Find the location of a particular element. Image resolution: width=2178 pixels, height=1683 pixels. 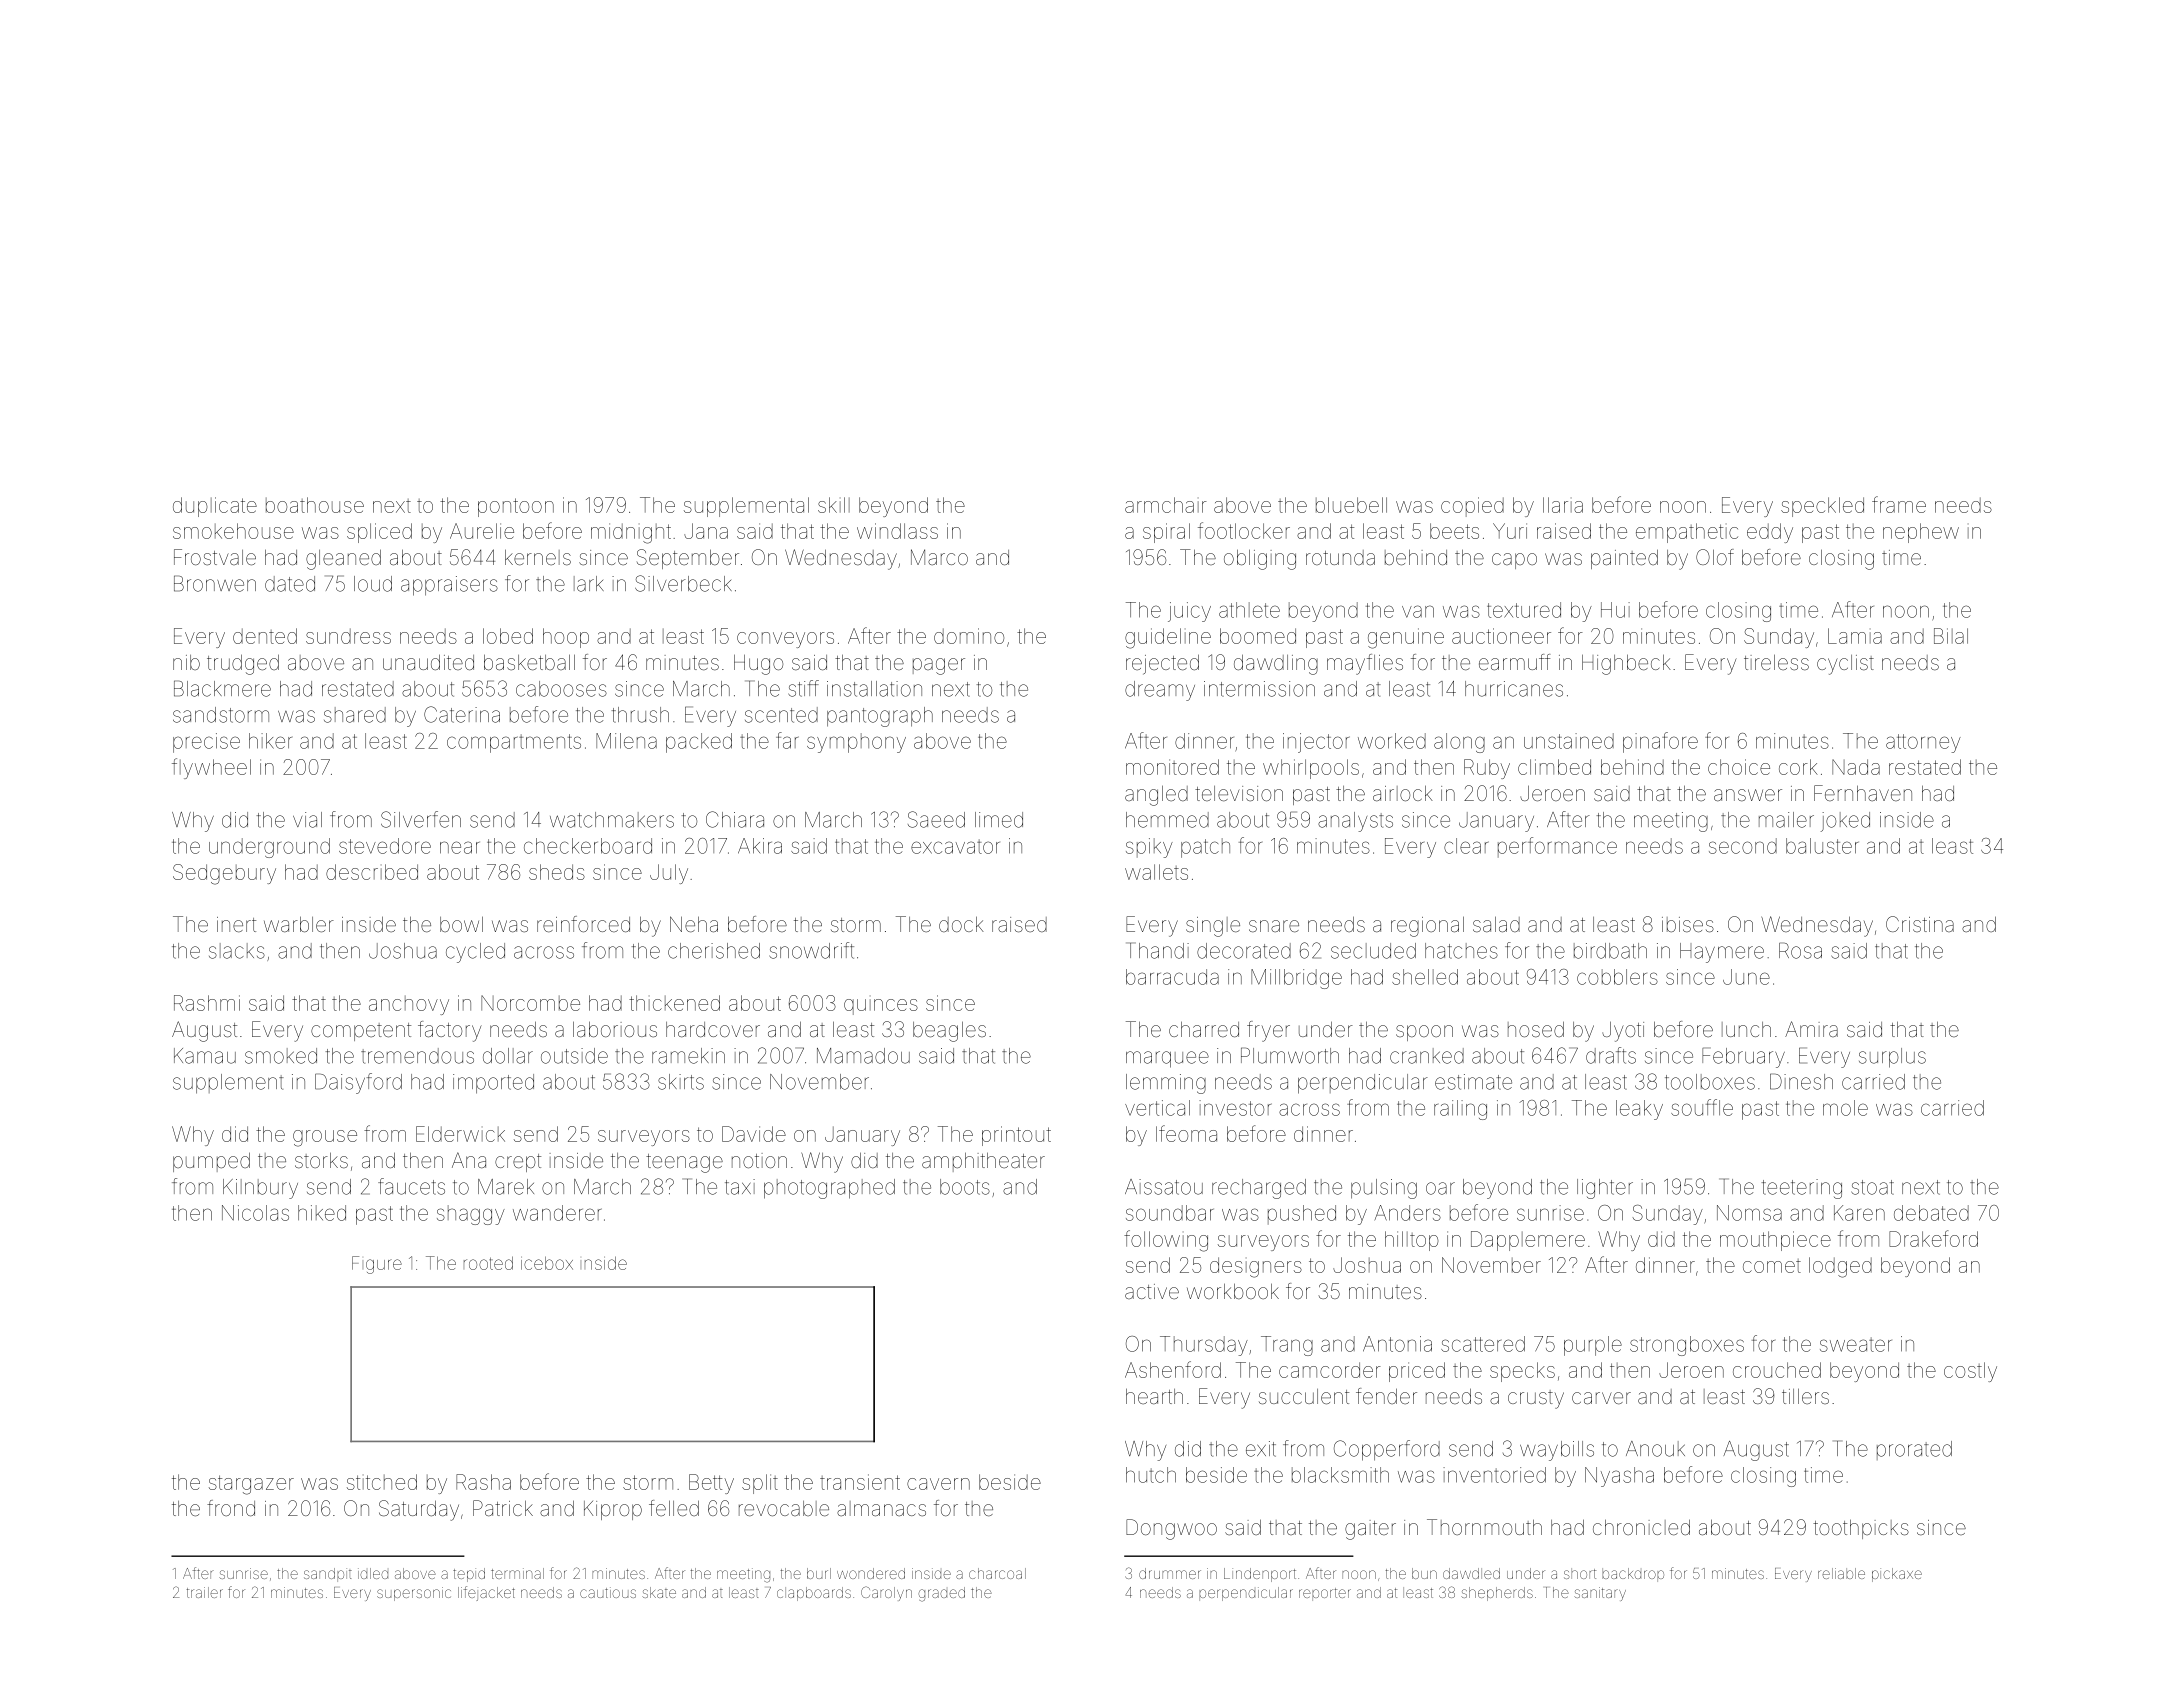

skill is located at coordinates (834, 505).
